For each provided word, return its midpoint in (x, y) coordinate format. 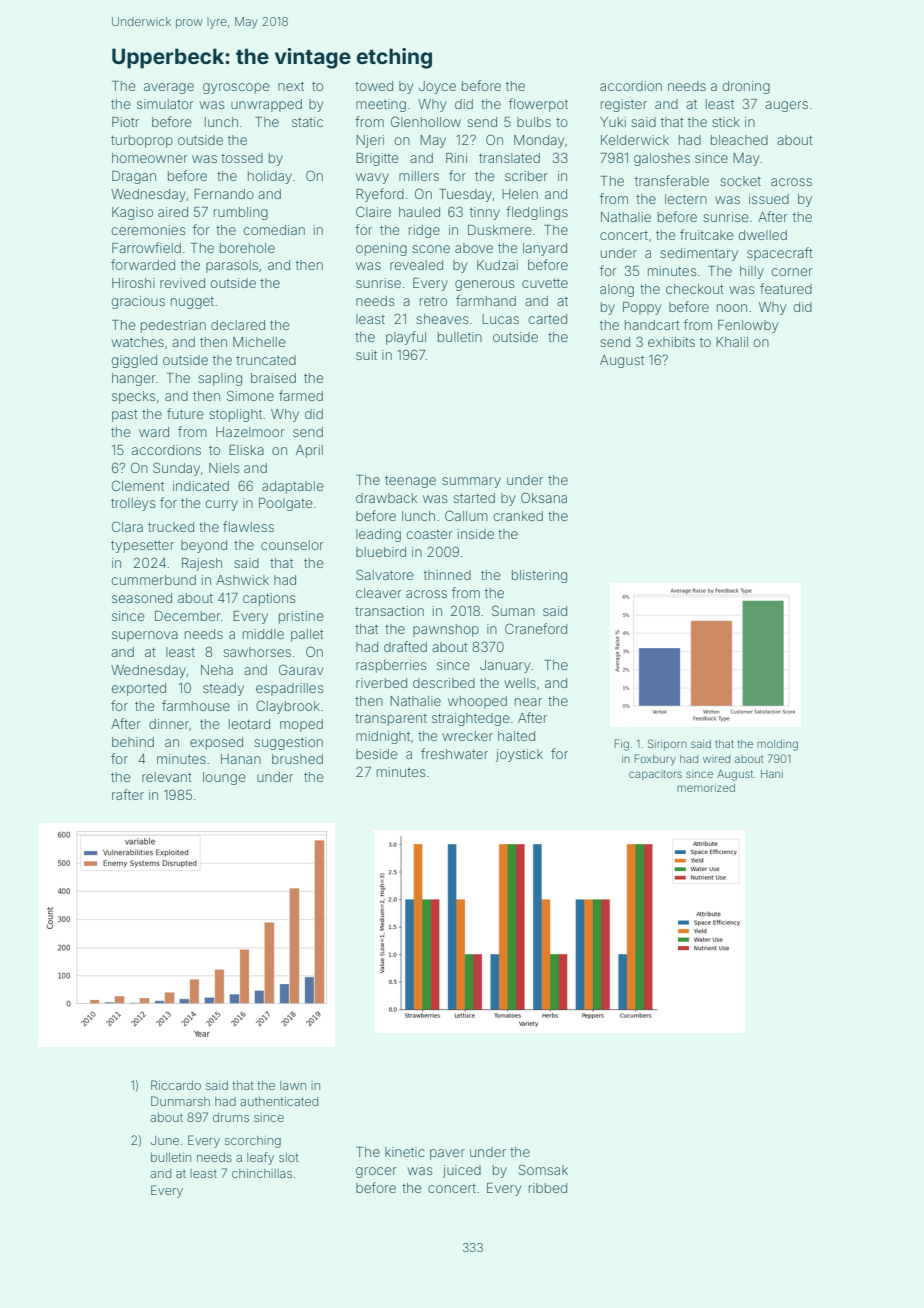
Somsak (543, 1169)
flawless (248, 526)
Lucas (500, 319)
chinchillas (262, 1173)
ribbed (548, 1188)
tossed (242, 158)
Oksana (544, 497)
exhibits (671, 342)
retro (433, 301)
